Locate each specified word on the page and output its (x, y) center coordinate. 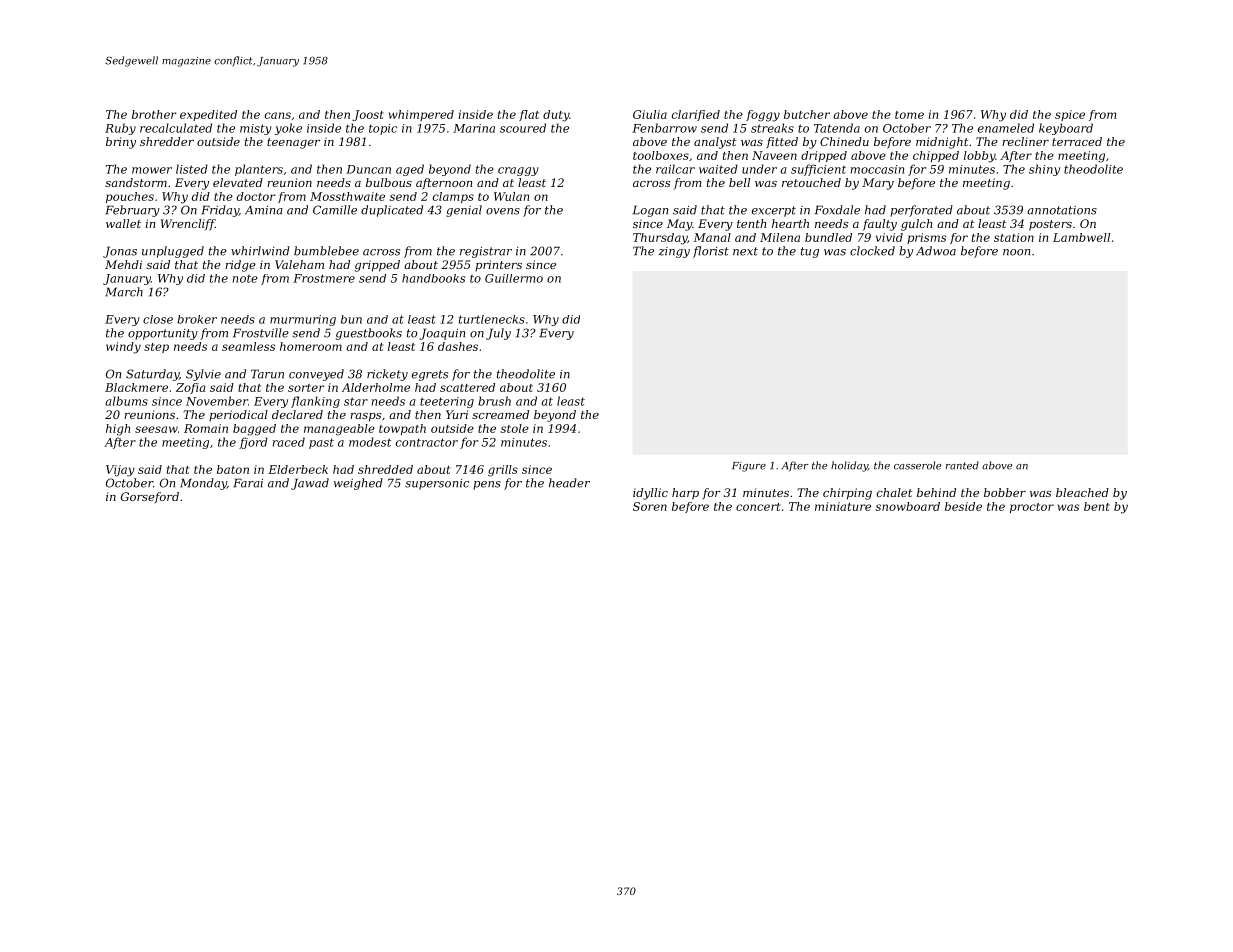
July (498, 334)
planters (259, 170)
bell (739, 182)
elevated (238, 182)
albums (126, 401)
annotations (1062, 210)
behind (936, 492)
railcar (675, 169)
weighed (358, 484)
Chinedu (844, 141)
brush (494, 401)
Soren (650, 506)
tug (810, 252)
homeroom (311, 346)
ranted (962, 465)
